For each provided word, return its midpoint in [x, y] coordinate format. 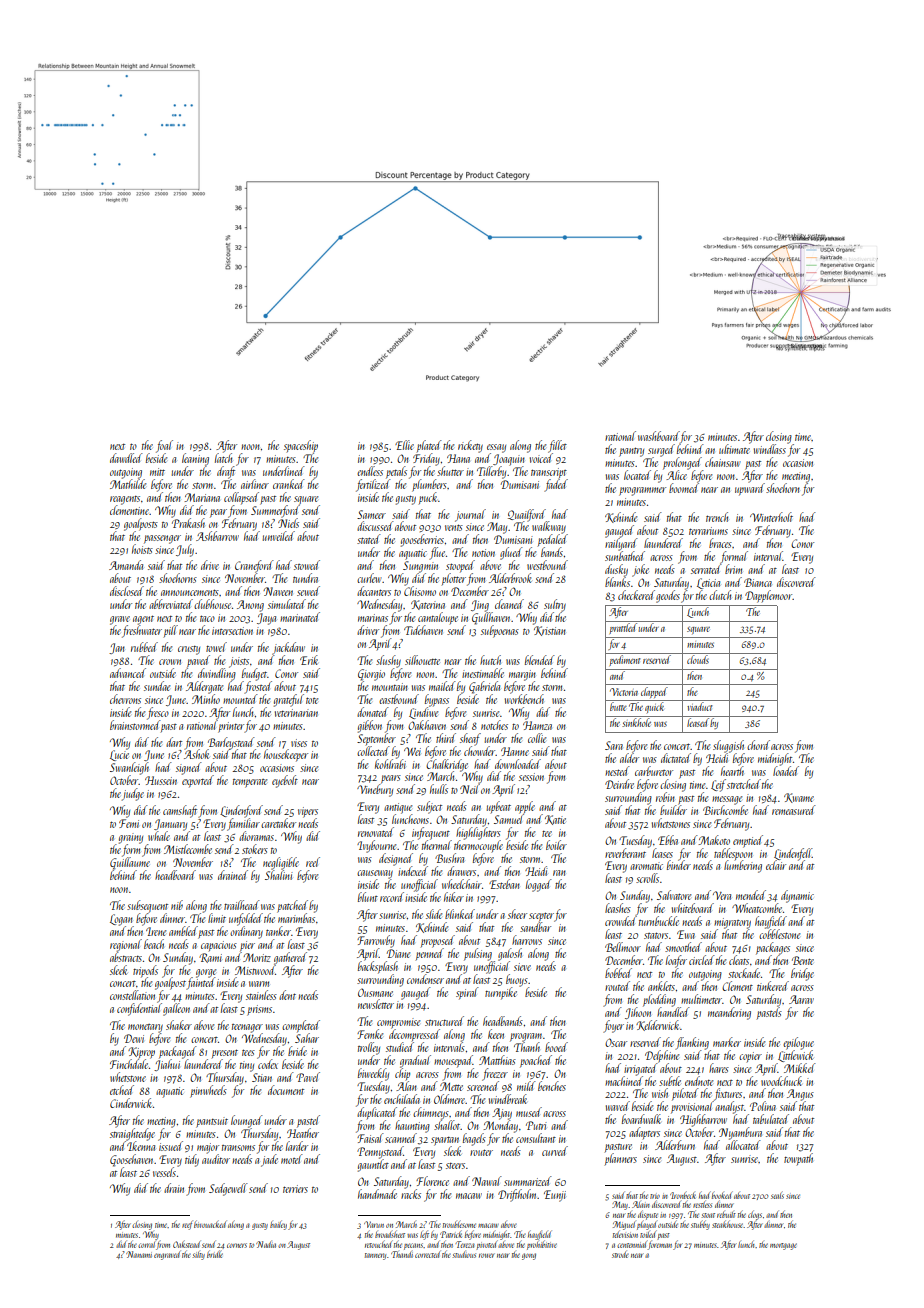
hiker [454, 897]
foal [164, 446]
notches [494, 725]
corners [237, 1245]
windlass [770, 449]
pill [171, 631]
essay [496, 448]
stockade [744, 973]
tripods [145, 971]
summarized [528, 1181]
